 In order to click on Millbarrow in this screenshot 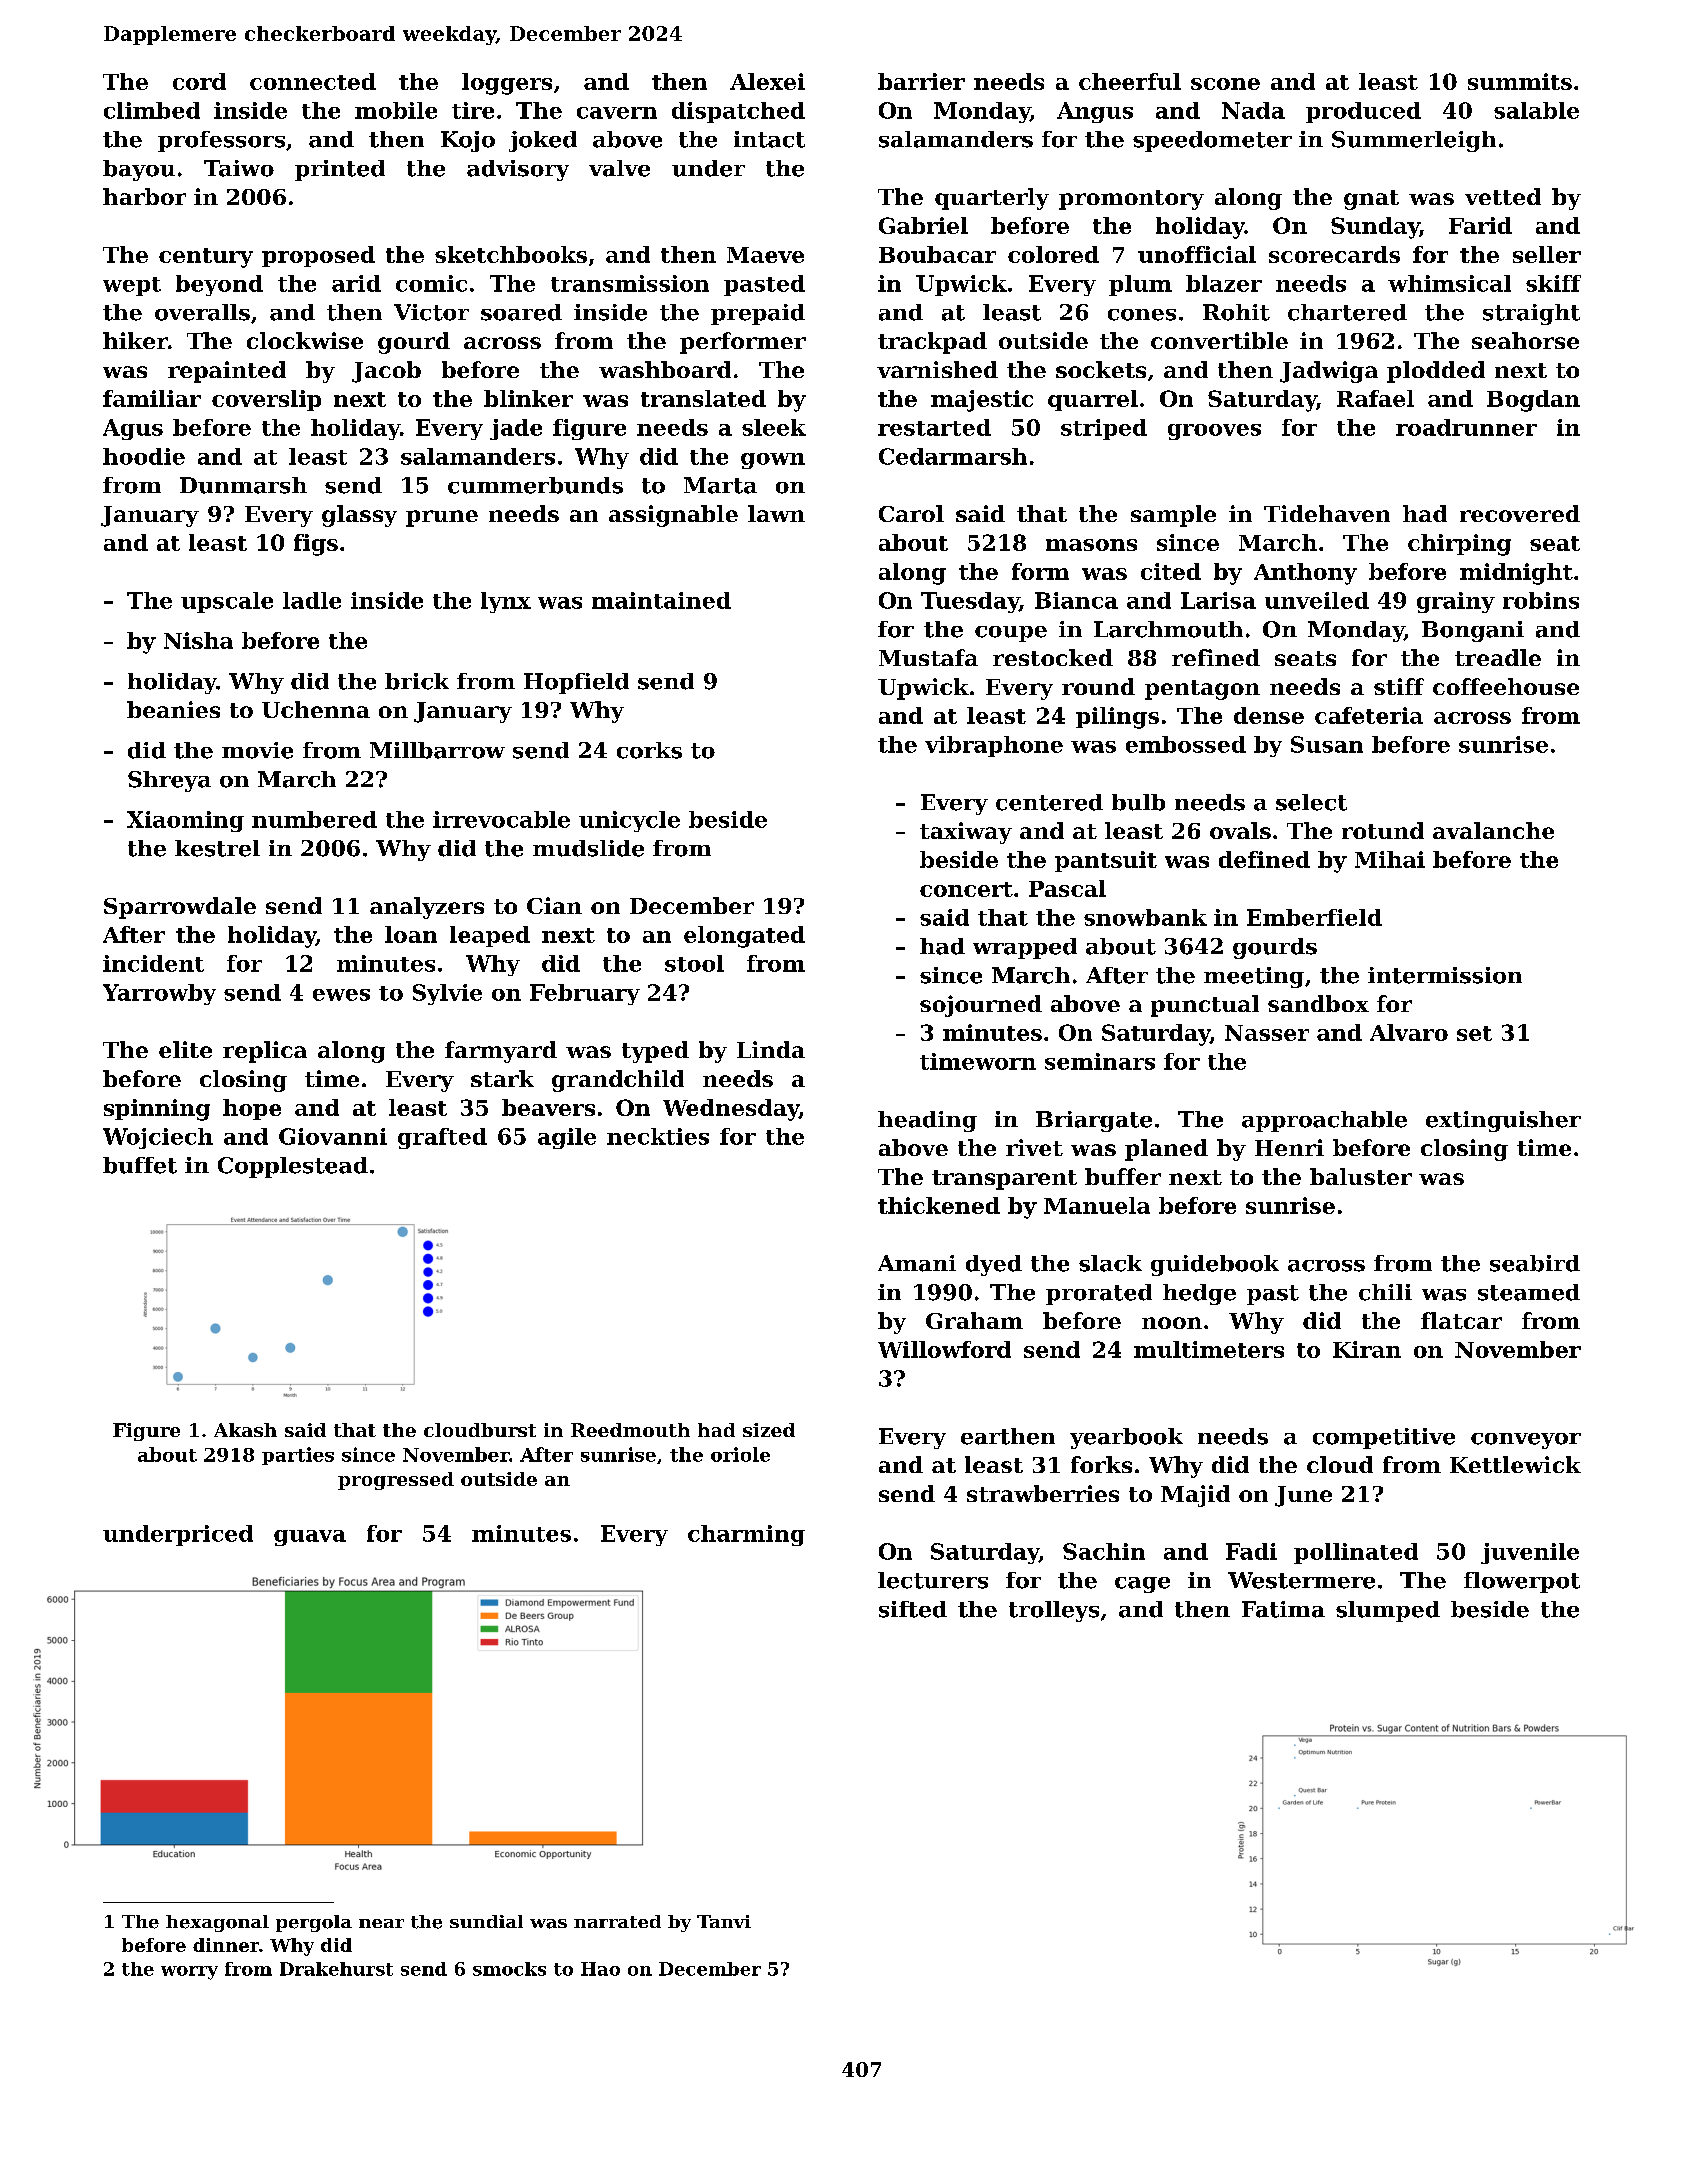, I will do `click(437, 750)`.
